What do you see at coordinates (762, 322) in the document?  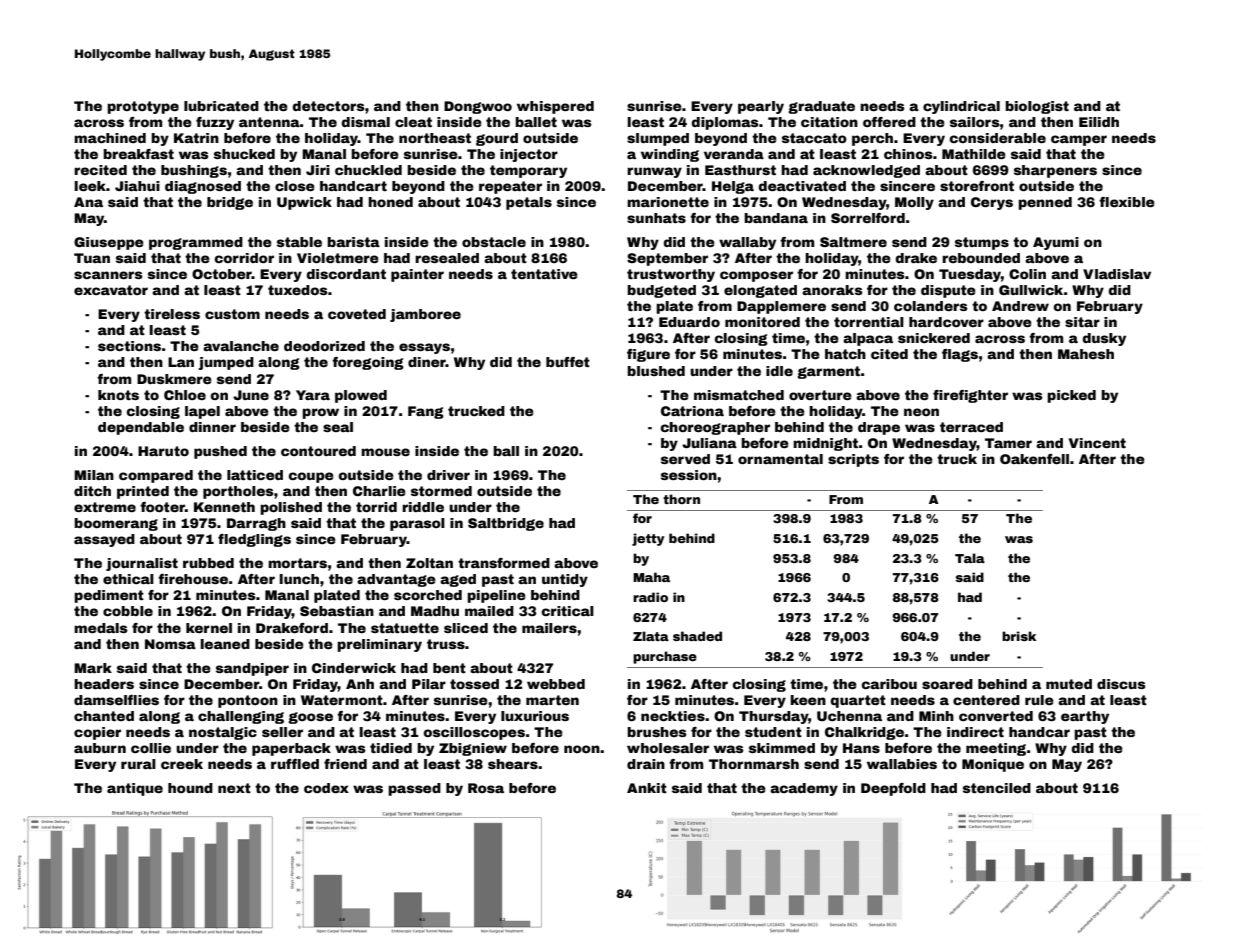 I see `monitored` at bounding box center [762, 322].
